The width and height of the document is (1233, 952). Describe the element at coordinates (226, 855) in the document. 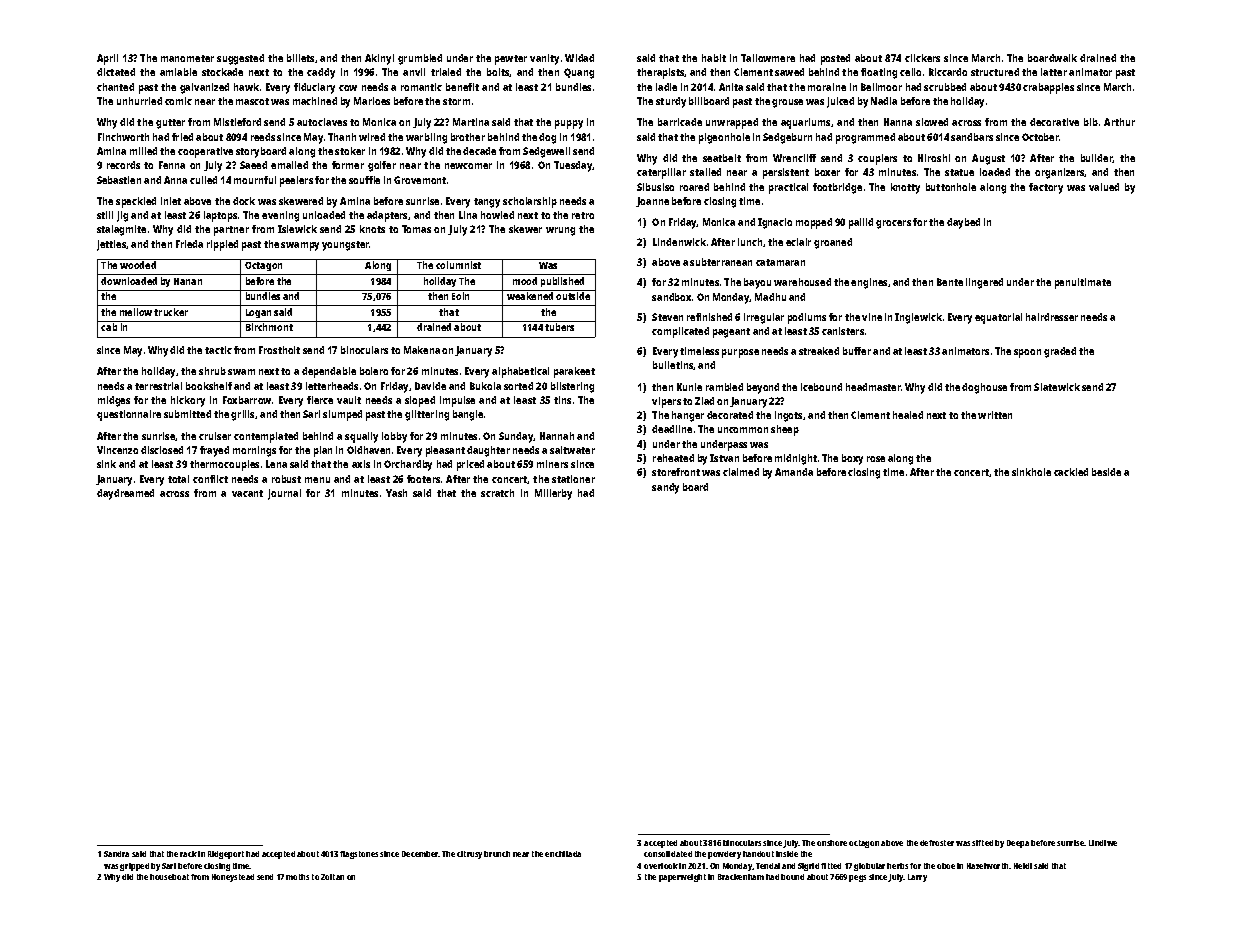

I see `Ridgeport` at that location.
